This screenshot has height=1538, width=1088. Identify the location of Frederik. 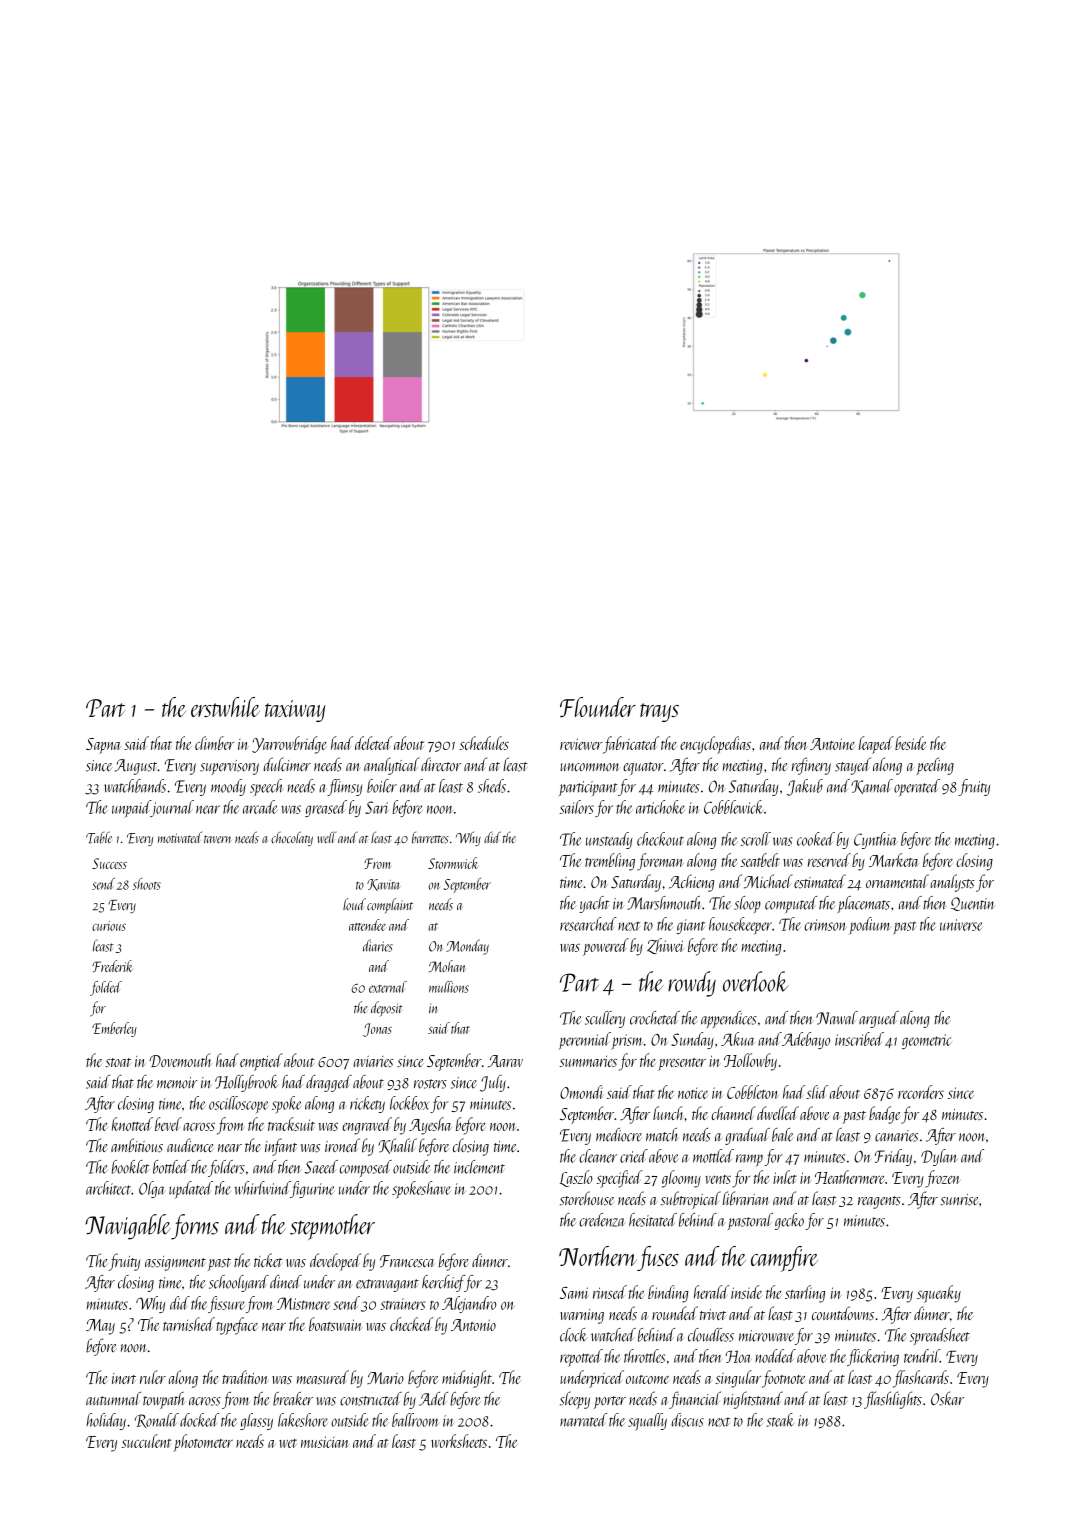
(112, 966).
